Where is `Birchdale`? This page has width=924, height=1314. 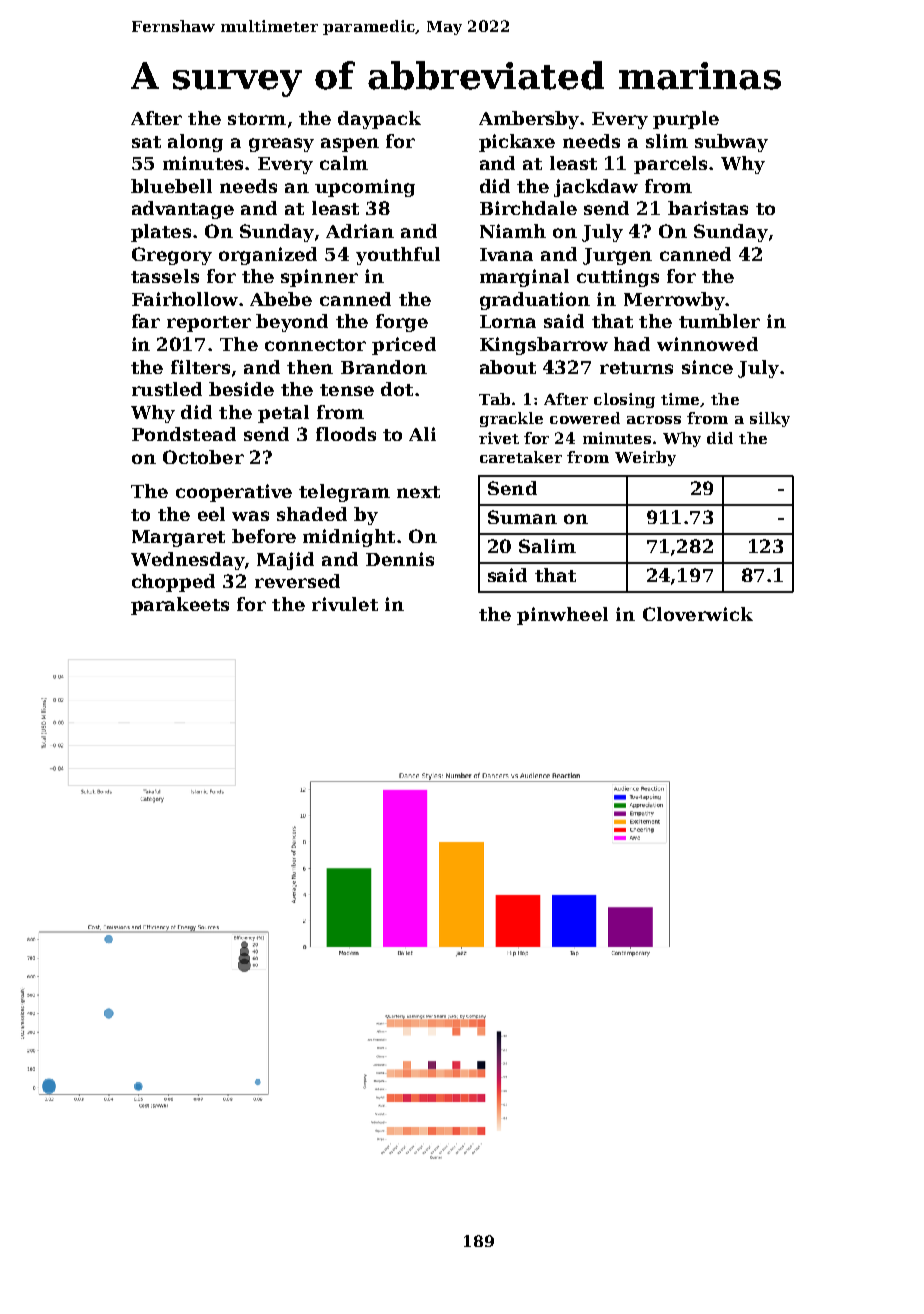 Birchdale is located at coordinates (528, 208).
